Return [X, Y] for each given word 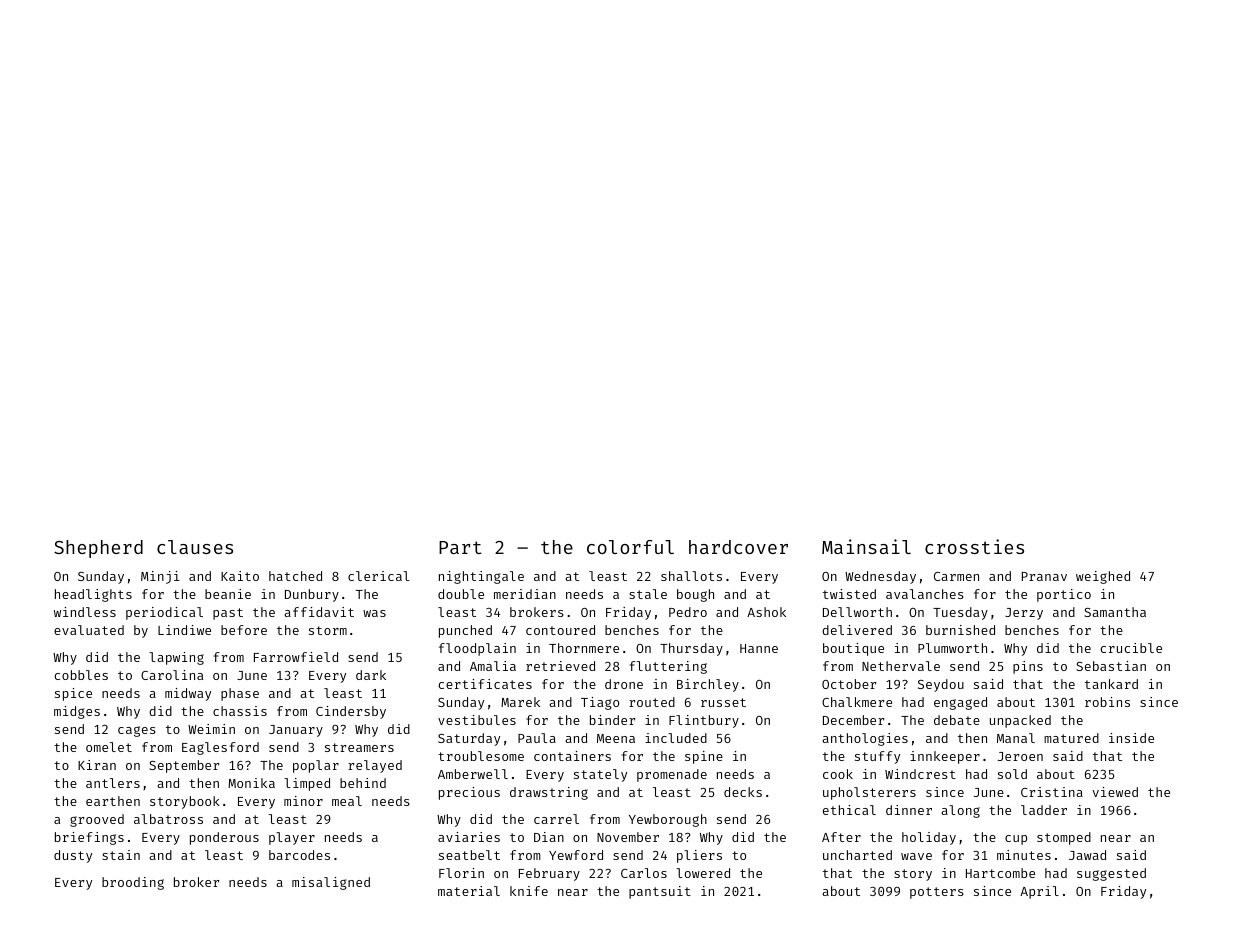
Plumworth [952, 648]
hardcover [738, 547]
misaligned [331, 883]
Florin [461, 873]
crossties [974, 546]
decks [743, 792]
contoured [560, 630]
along [960, 811]
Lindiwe [184, 630]
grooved [97, 820]
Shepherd [98, 549]
